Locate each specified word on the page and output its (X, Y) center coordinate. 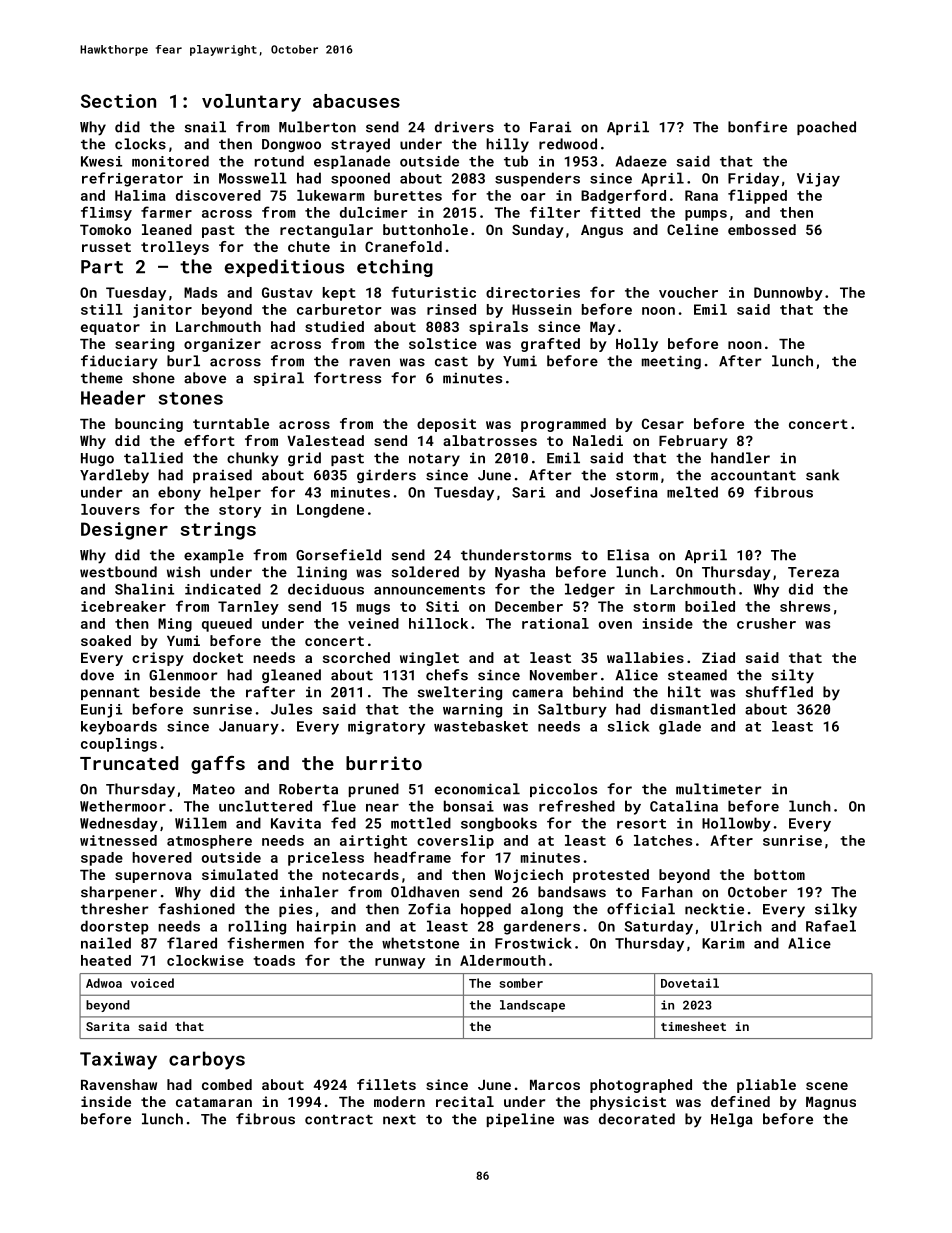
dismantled (692, 709)
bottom (779, 874)
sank (822, 475)
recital (465, 1101)
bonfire (757, 127)
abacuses (356, 101)
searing (144, 345)
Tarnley (248, 608)
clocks (140, 144)
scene (827, 1086)
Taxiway (118, 1061)
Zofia (429, 909)
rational (555, 623)
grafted (550, 345)
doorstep (115, 927)
